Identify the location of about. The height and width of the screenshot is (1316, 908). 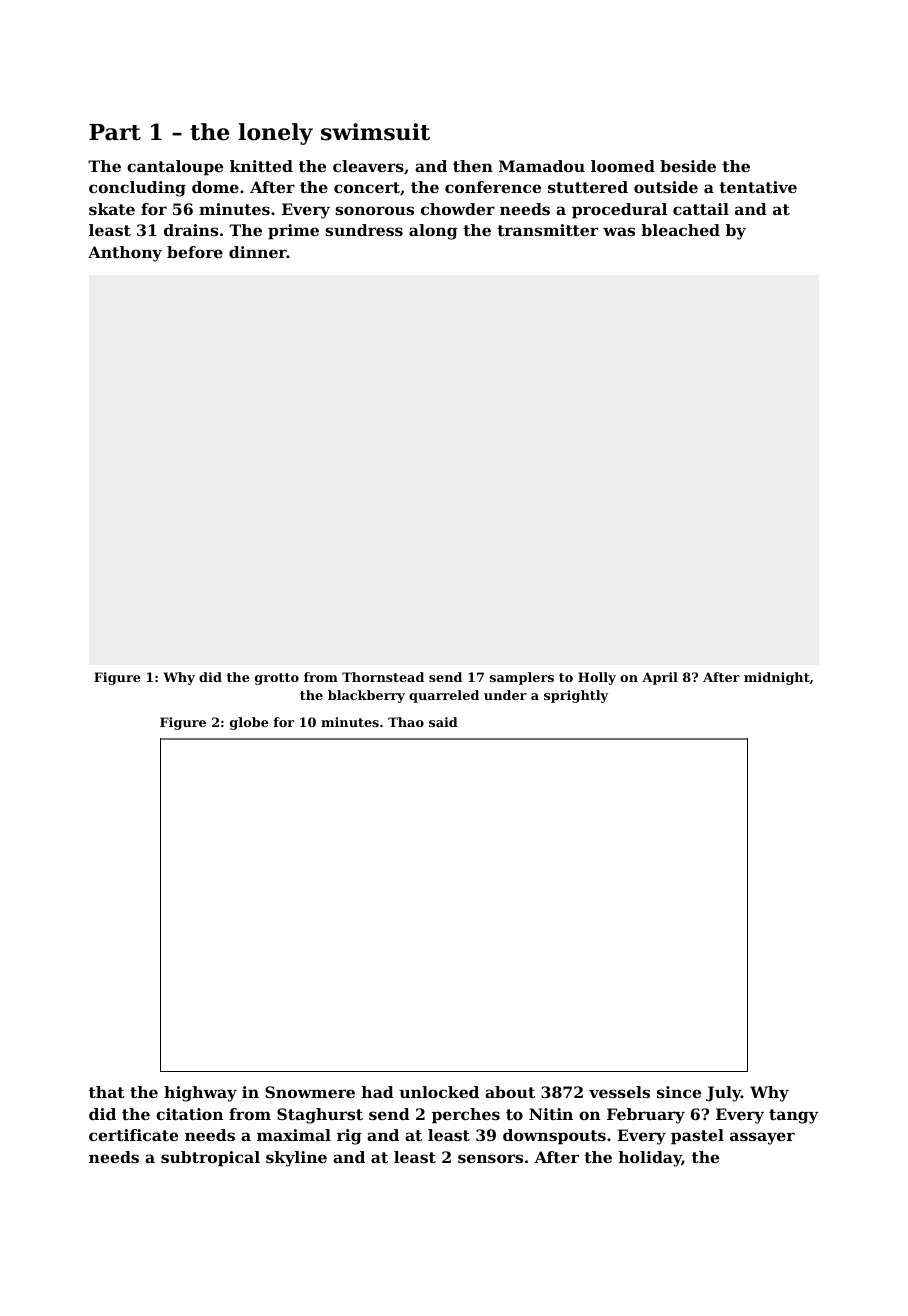
(510, 1092).
